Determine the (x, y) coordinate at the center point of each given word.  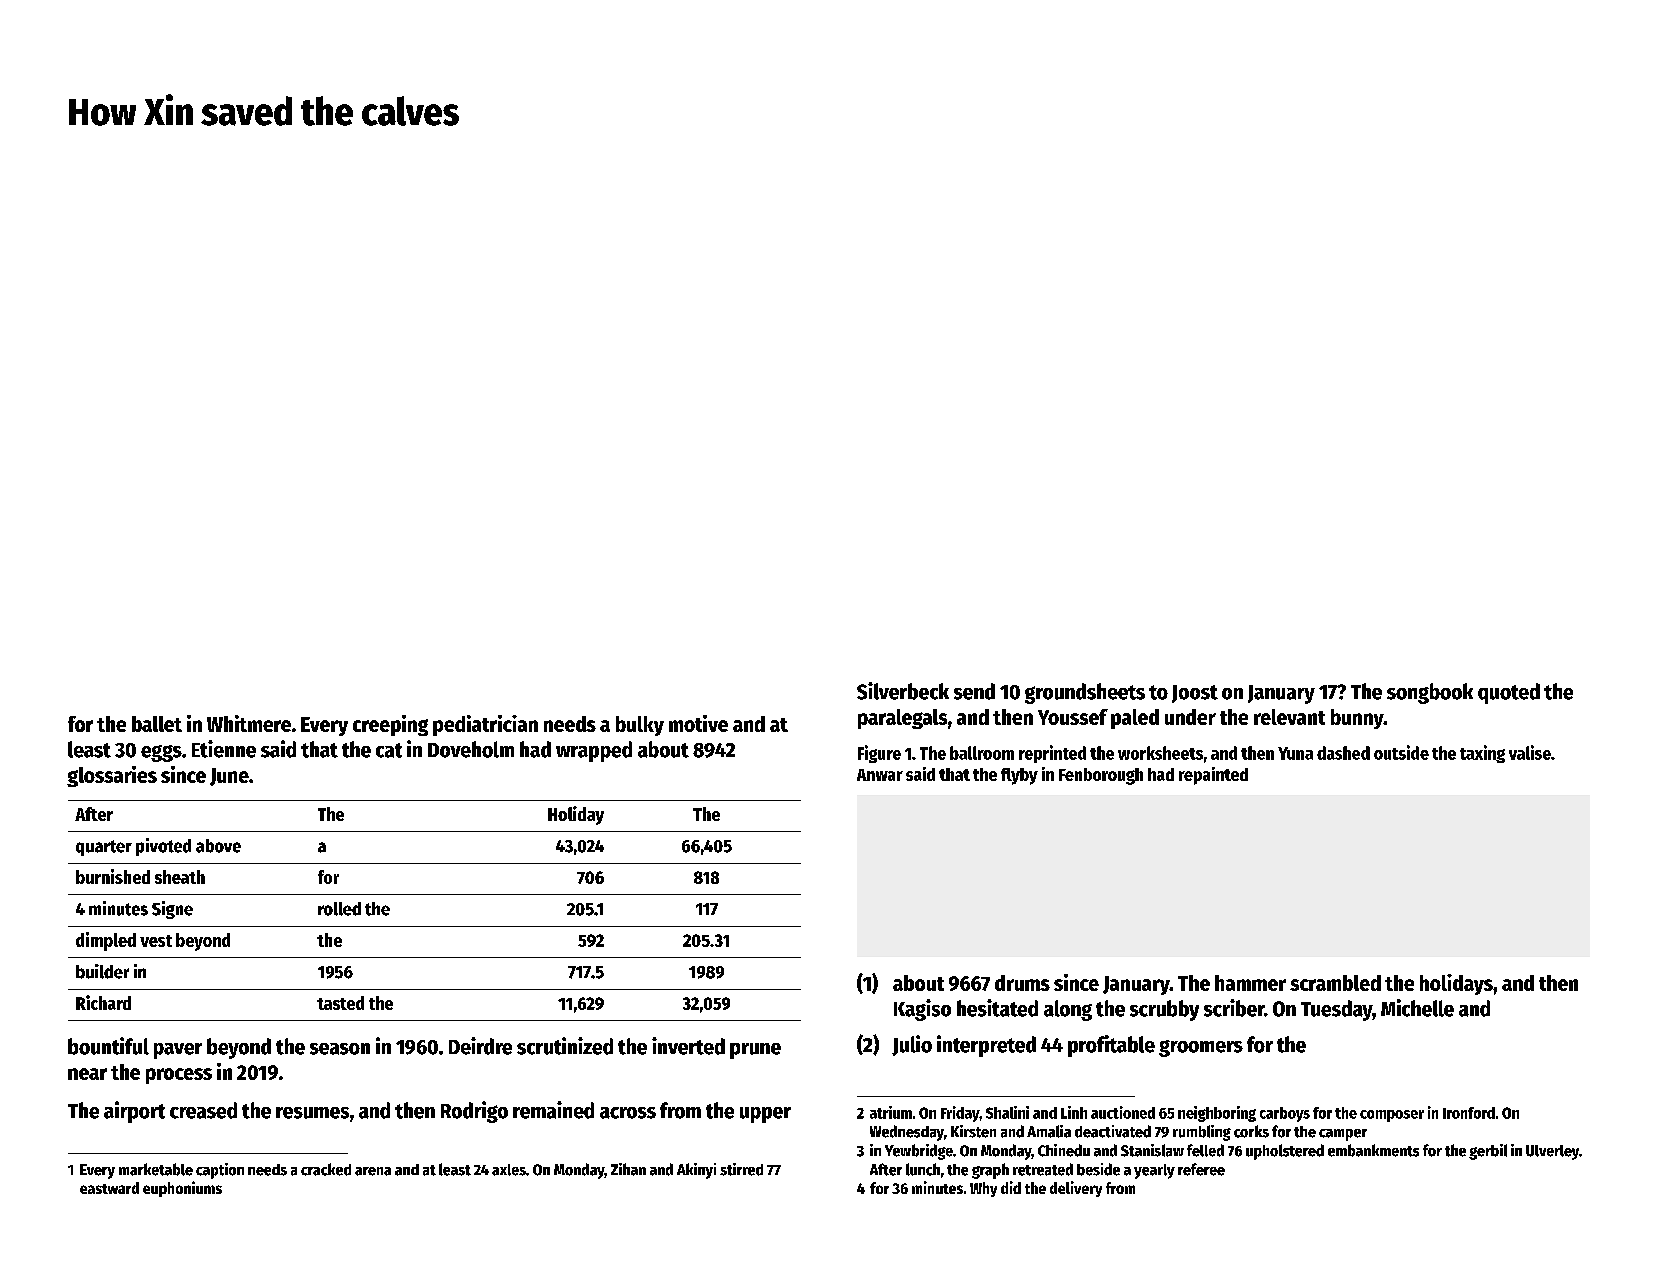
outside (1401, 752)
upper (765, 1115)
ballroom (982, 753)
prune (755, 1051)
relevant (1289, 717)
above (218, 846)
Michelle (1417, 1008)
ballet (157, 724)
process (179, 1076)
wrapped (594, 751)
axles (509, 1170)
